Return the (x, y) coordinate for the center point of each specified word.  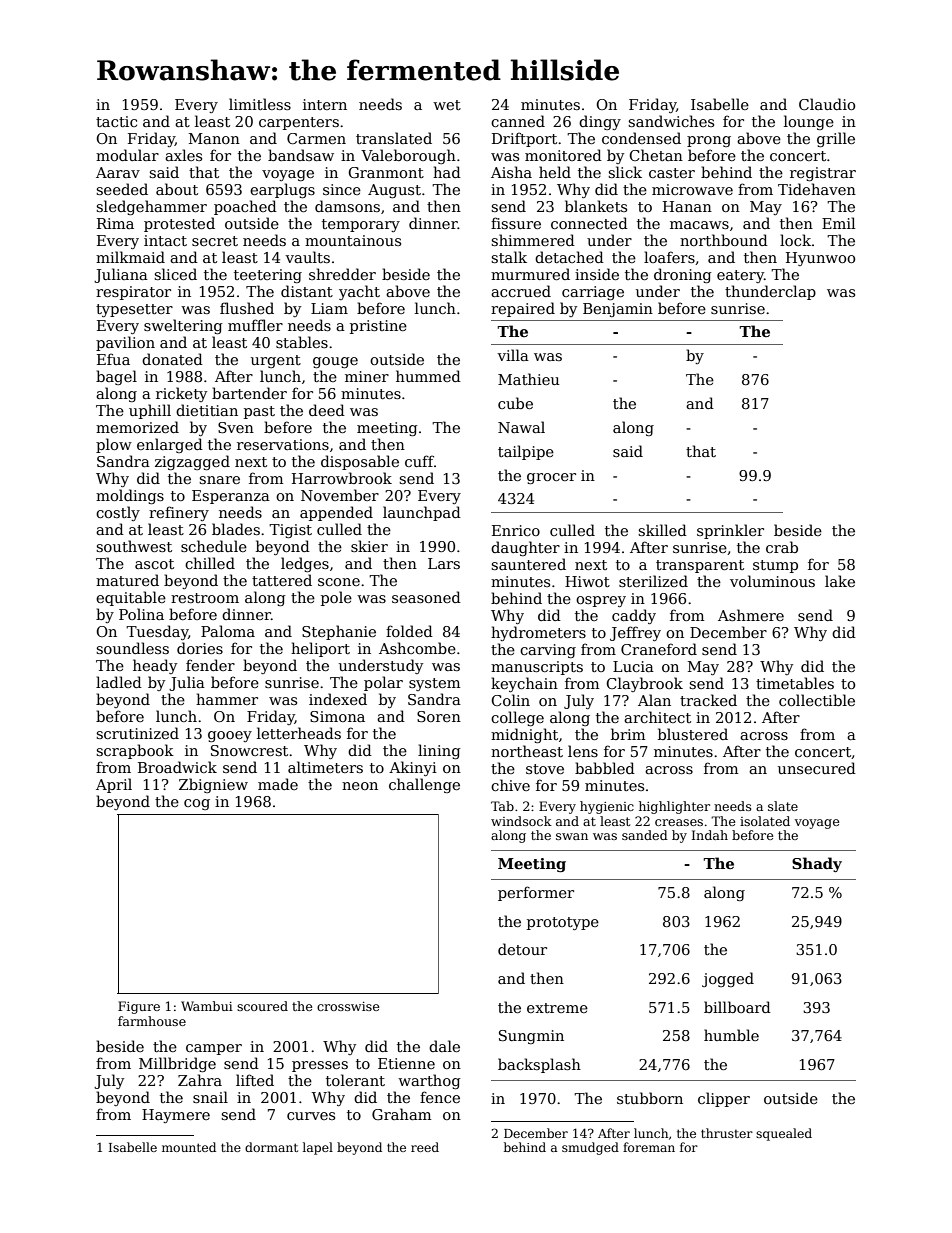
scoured (262, 1006)
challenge (424, 785)
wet (447, 105)
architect (657, 717)
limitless (260, 104)
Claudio (827, 104)
